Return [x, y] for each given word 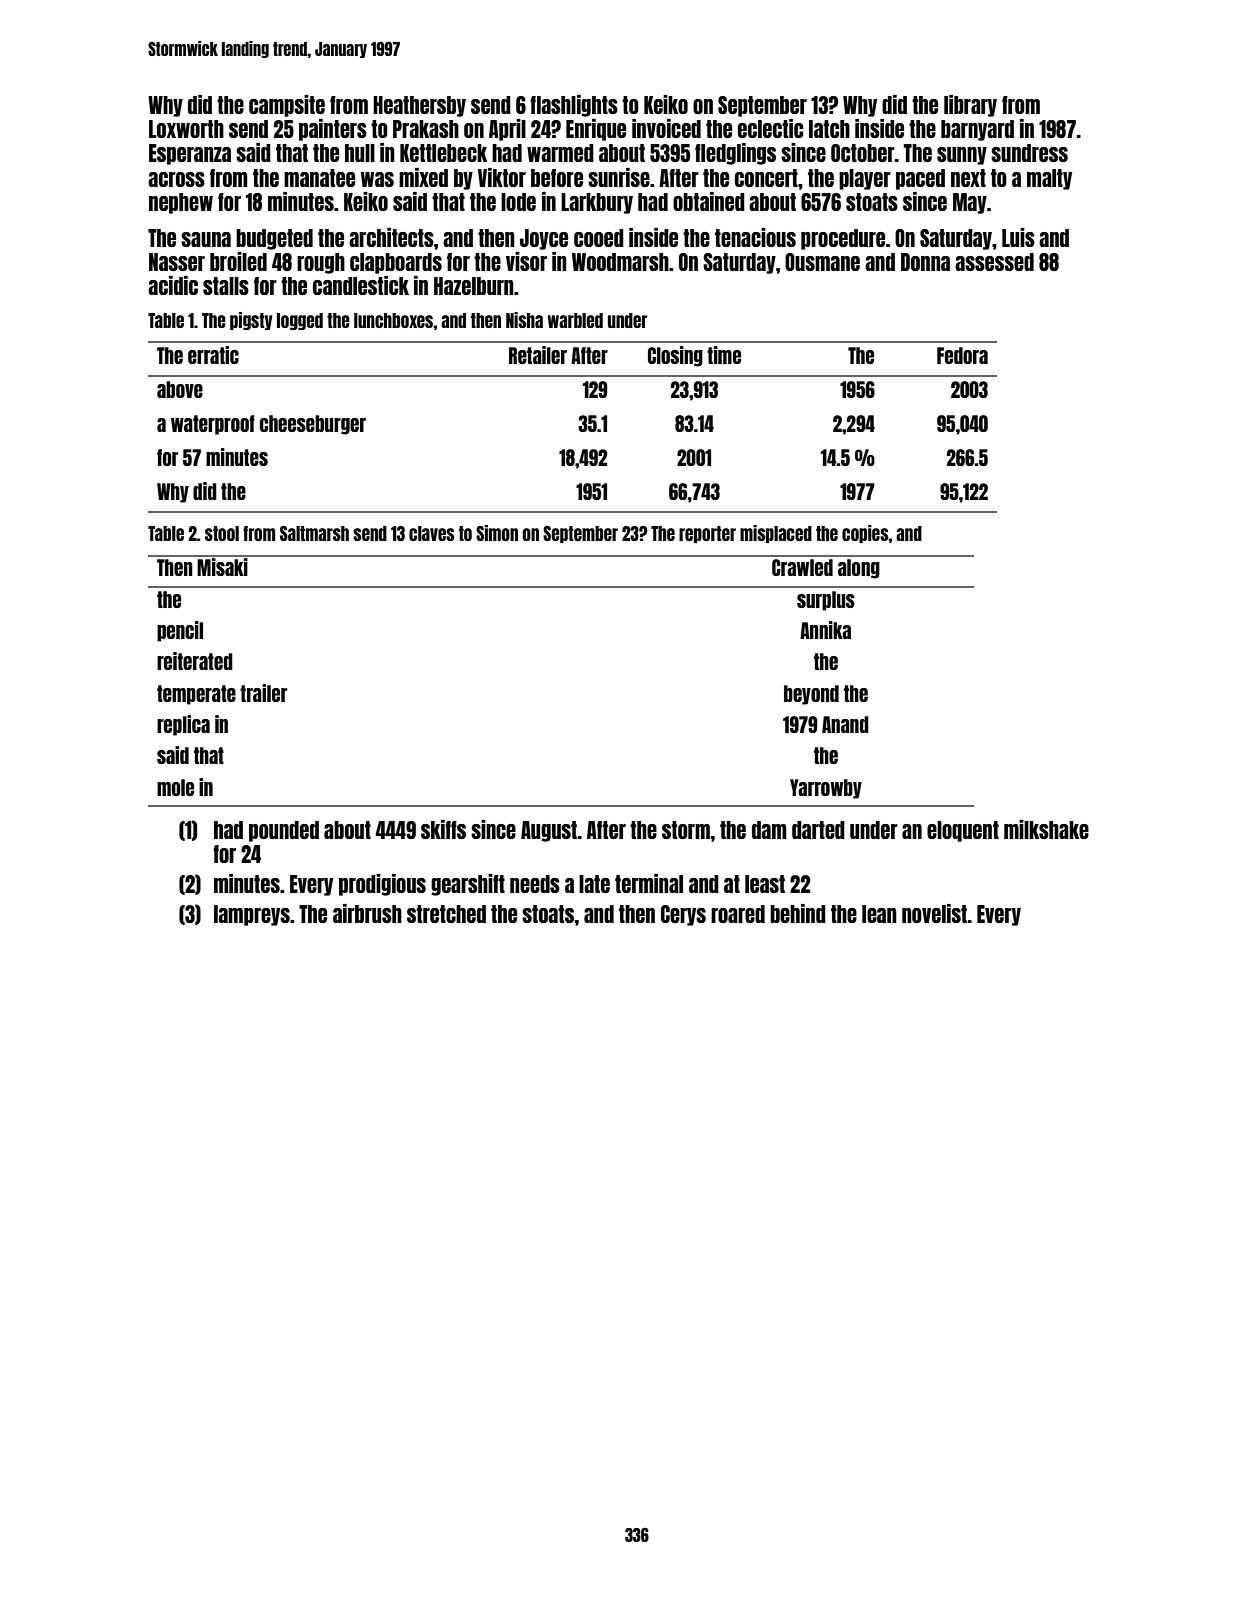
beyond [811, 695]
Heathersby [419, 106]
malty [1049, 179]
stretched [446, 914]
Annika [825, 630]
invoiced [666, 128]
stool [222, 533]
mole [175, 787]
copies [865, 534]
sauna [206, 239]
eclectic [771, 128]
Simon [497, 533]
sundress [1029, 153]
